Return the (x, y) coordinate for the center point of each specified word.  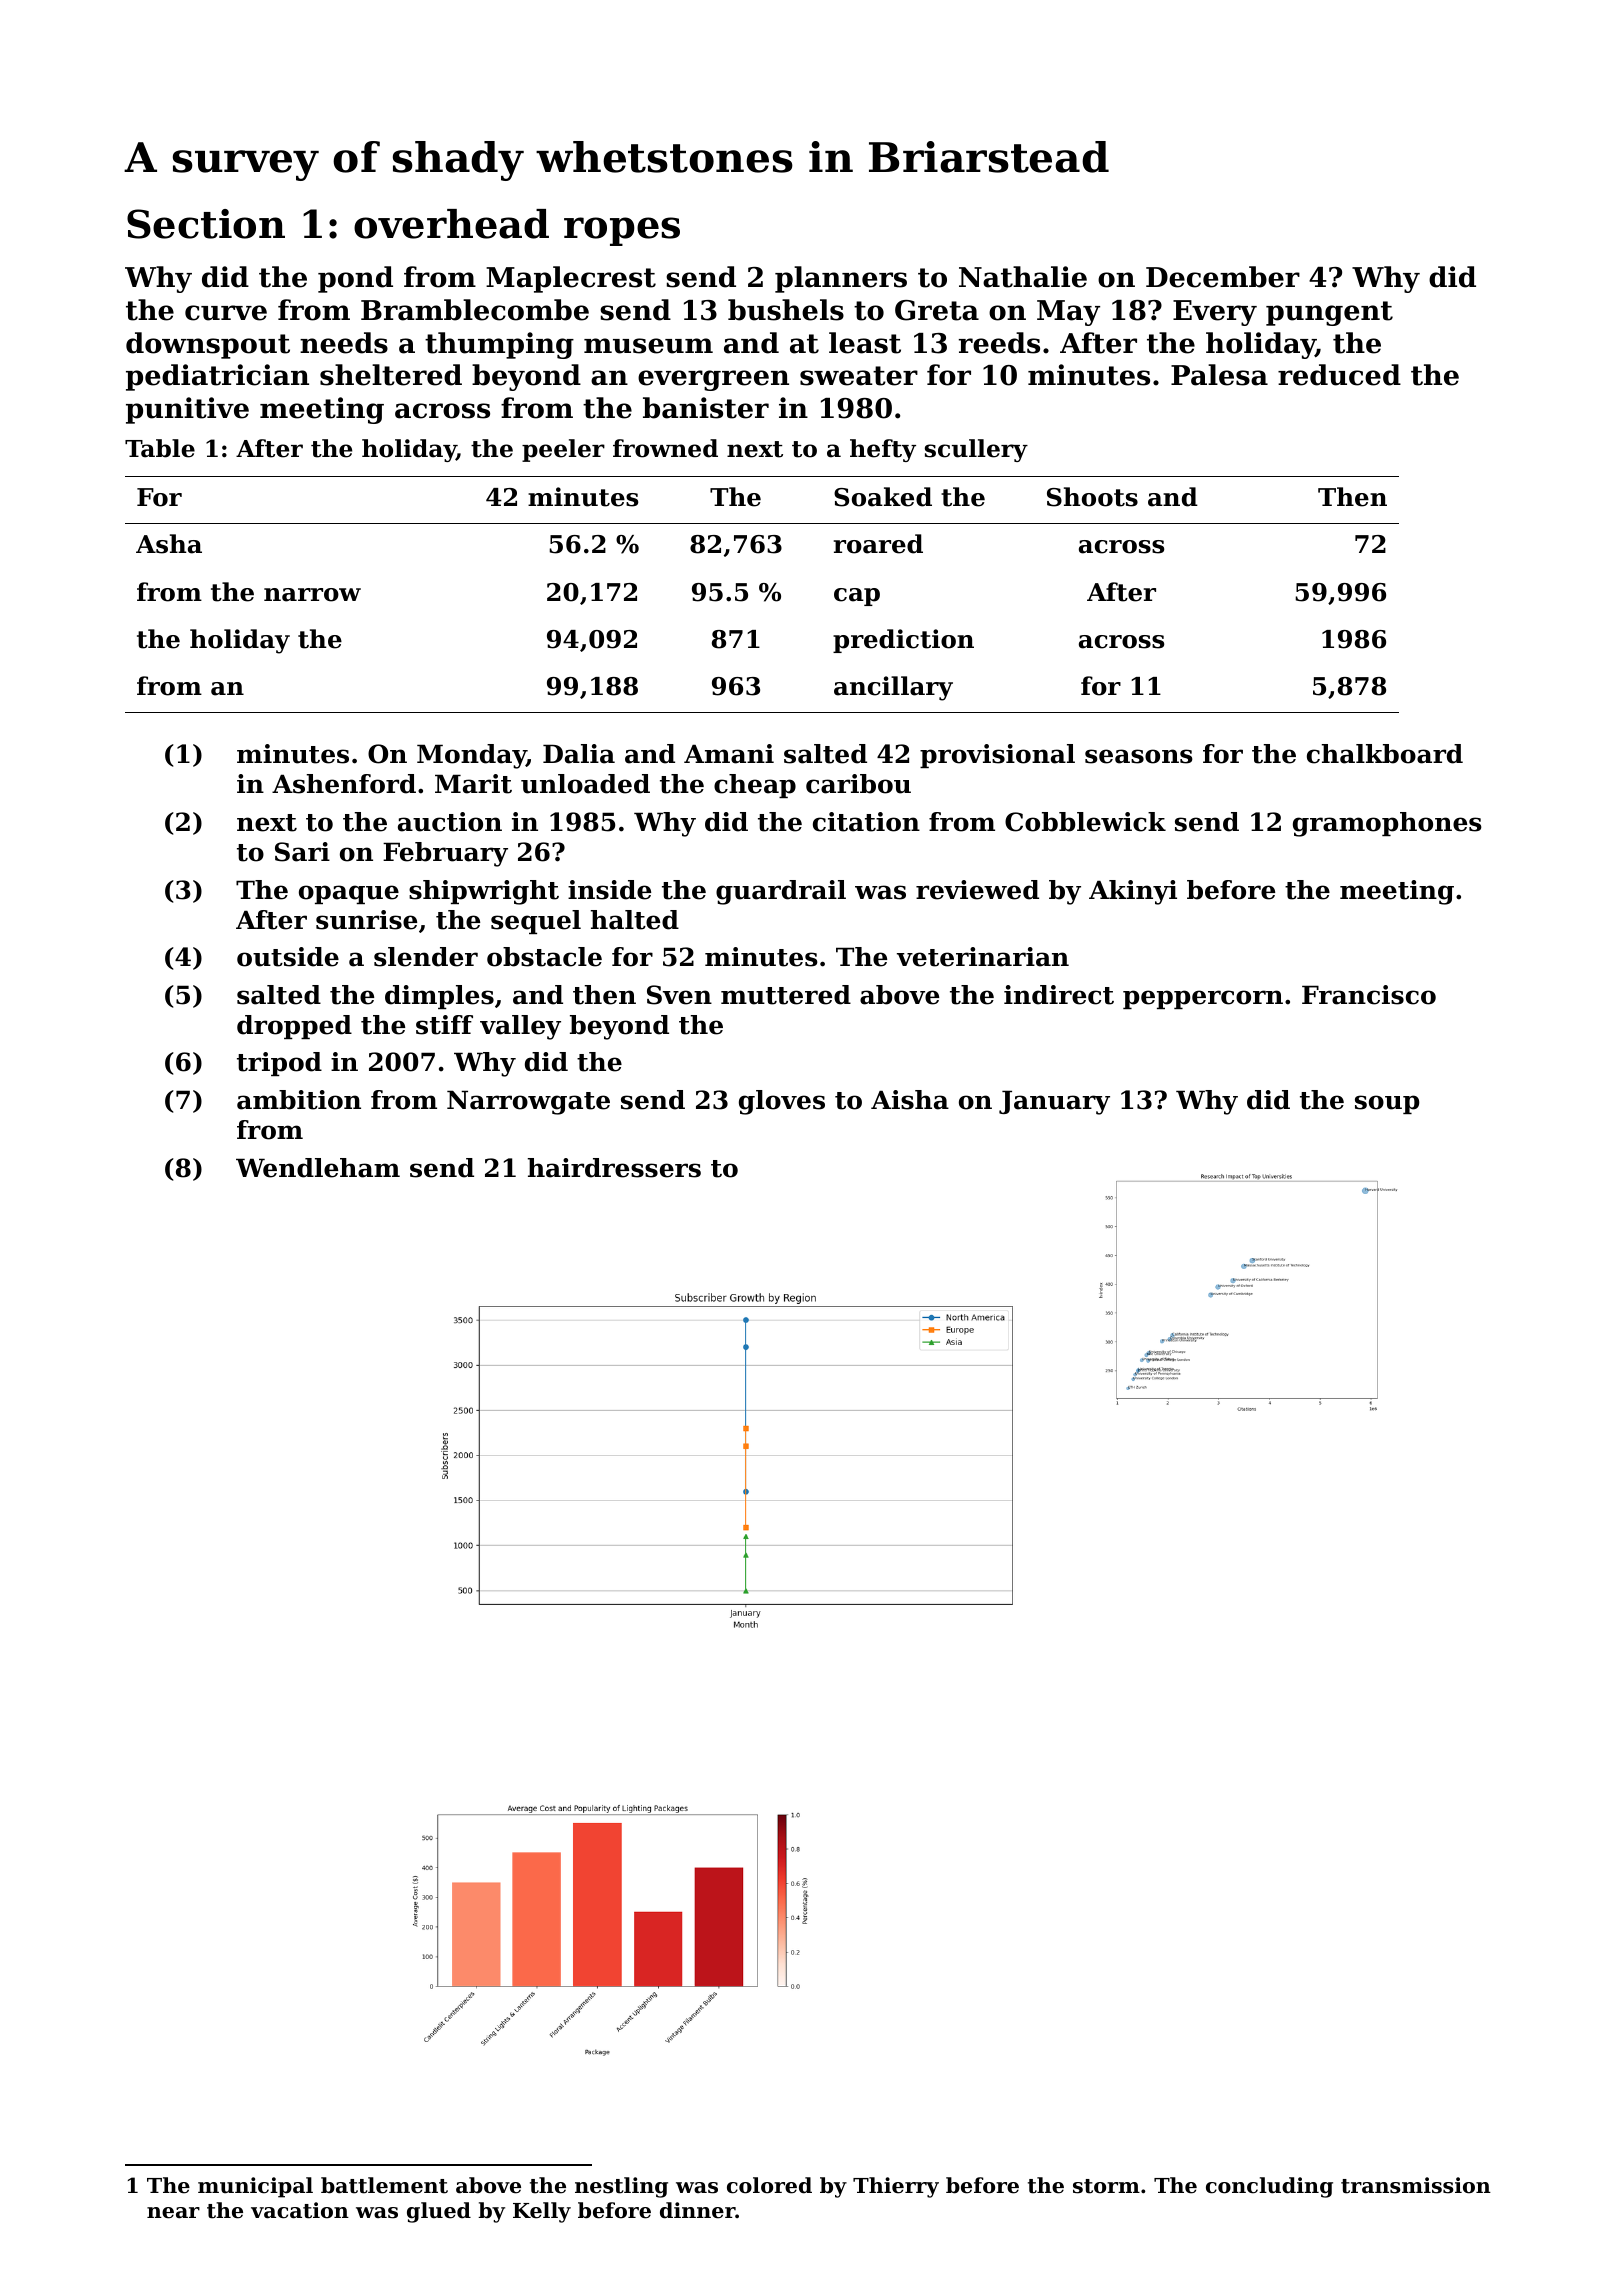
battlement (384, 2185)
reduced (1339, 375)
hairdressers (614, 1168)
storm (1106, 2186)
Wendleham (318, 1168)
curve (226, 313)
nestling (621, 2187)
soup (1387, 1104)
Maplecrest (571, 279)
